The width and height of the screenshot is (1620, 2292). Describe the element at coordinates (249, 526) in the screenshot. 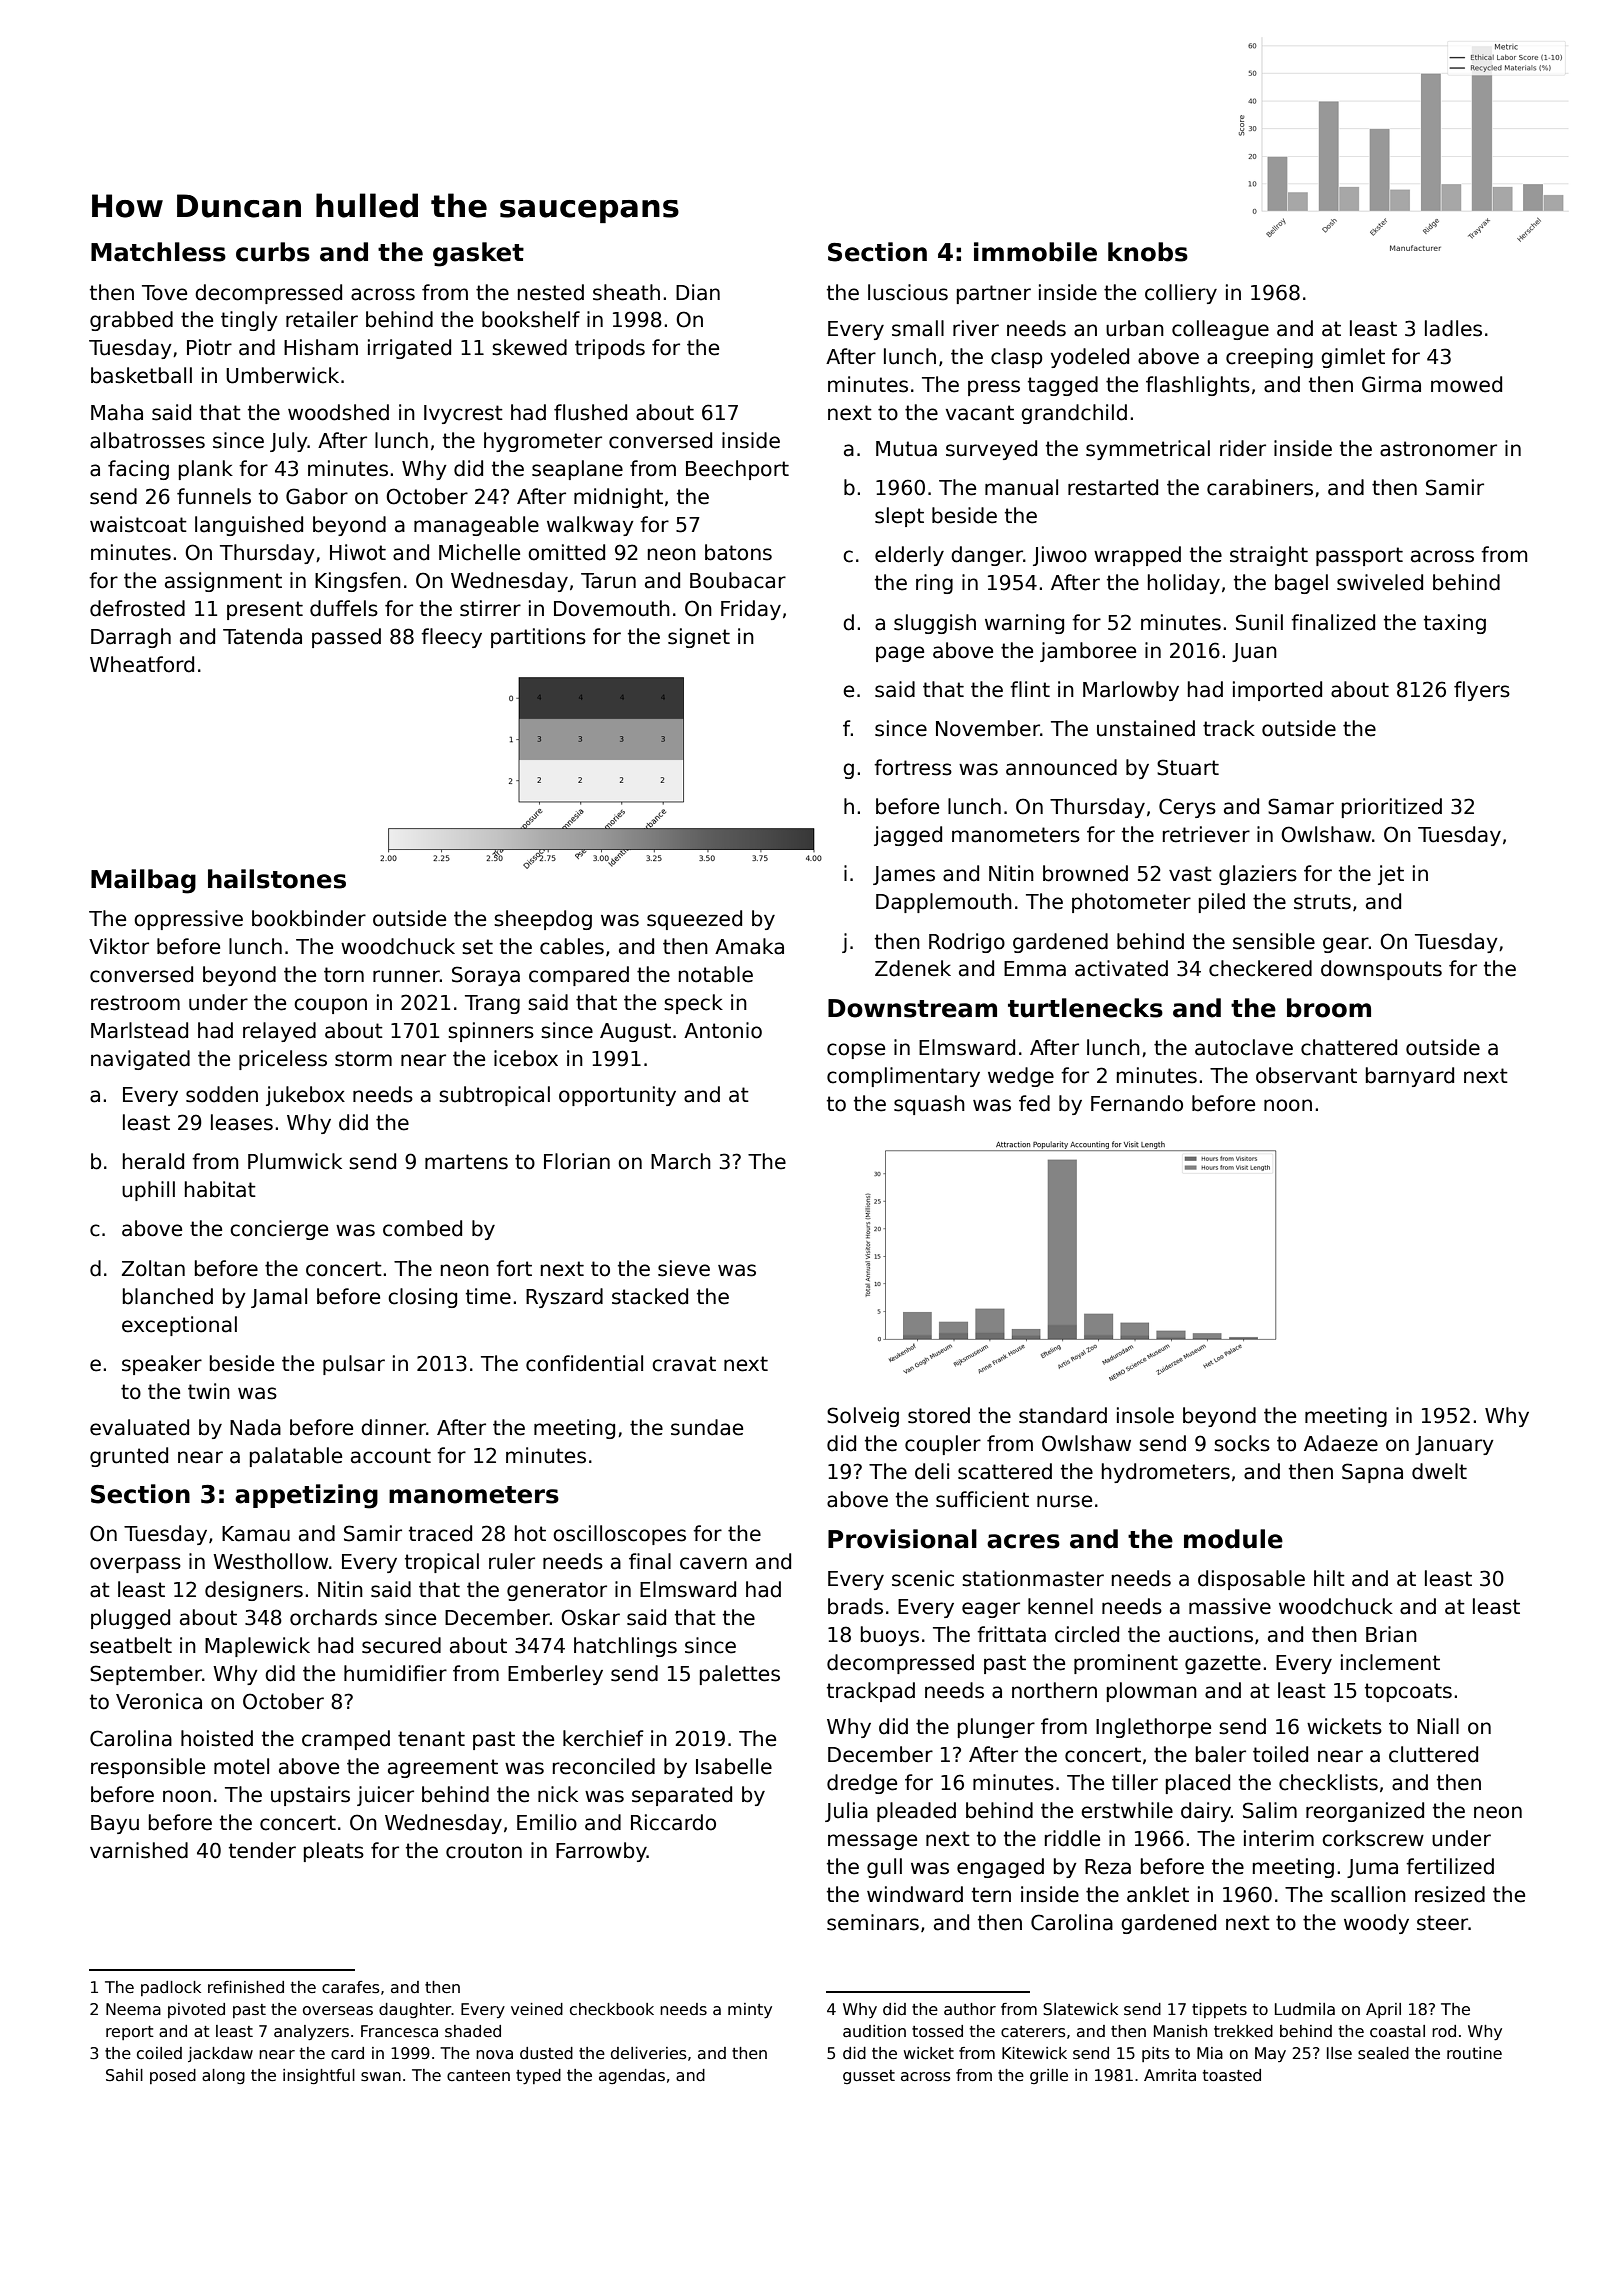

I see `languished` at that location.
